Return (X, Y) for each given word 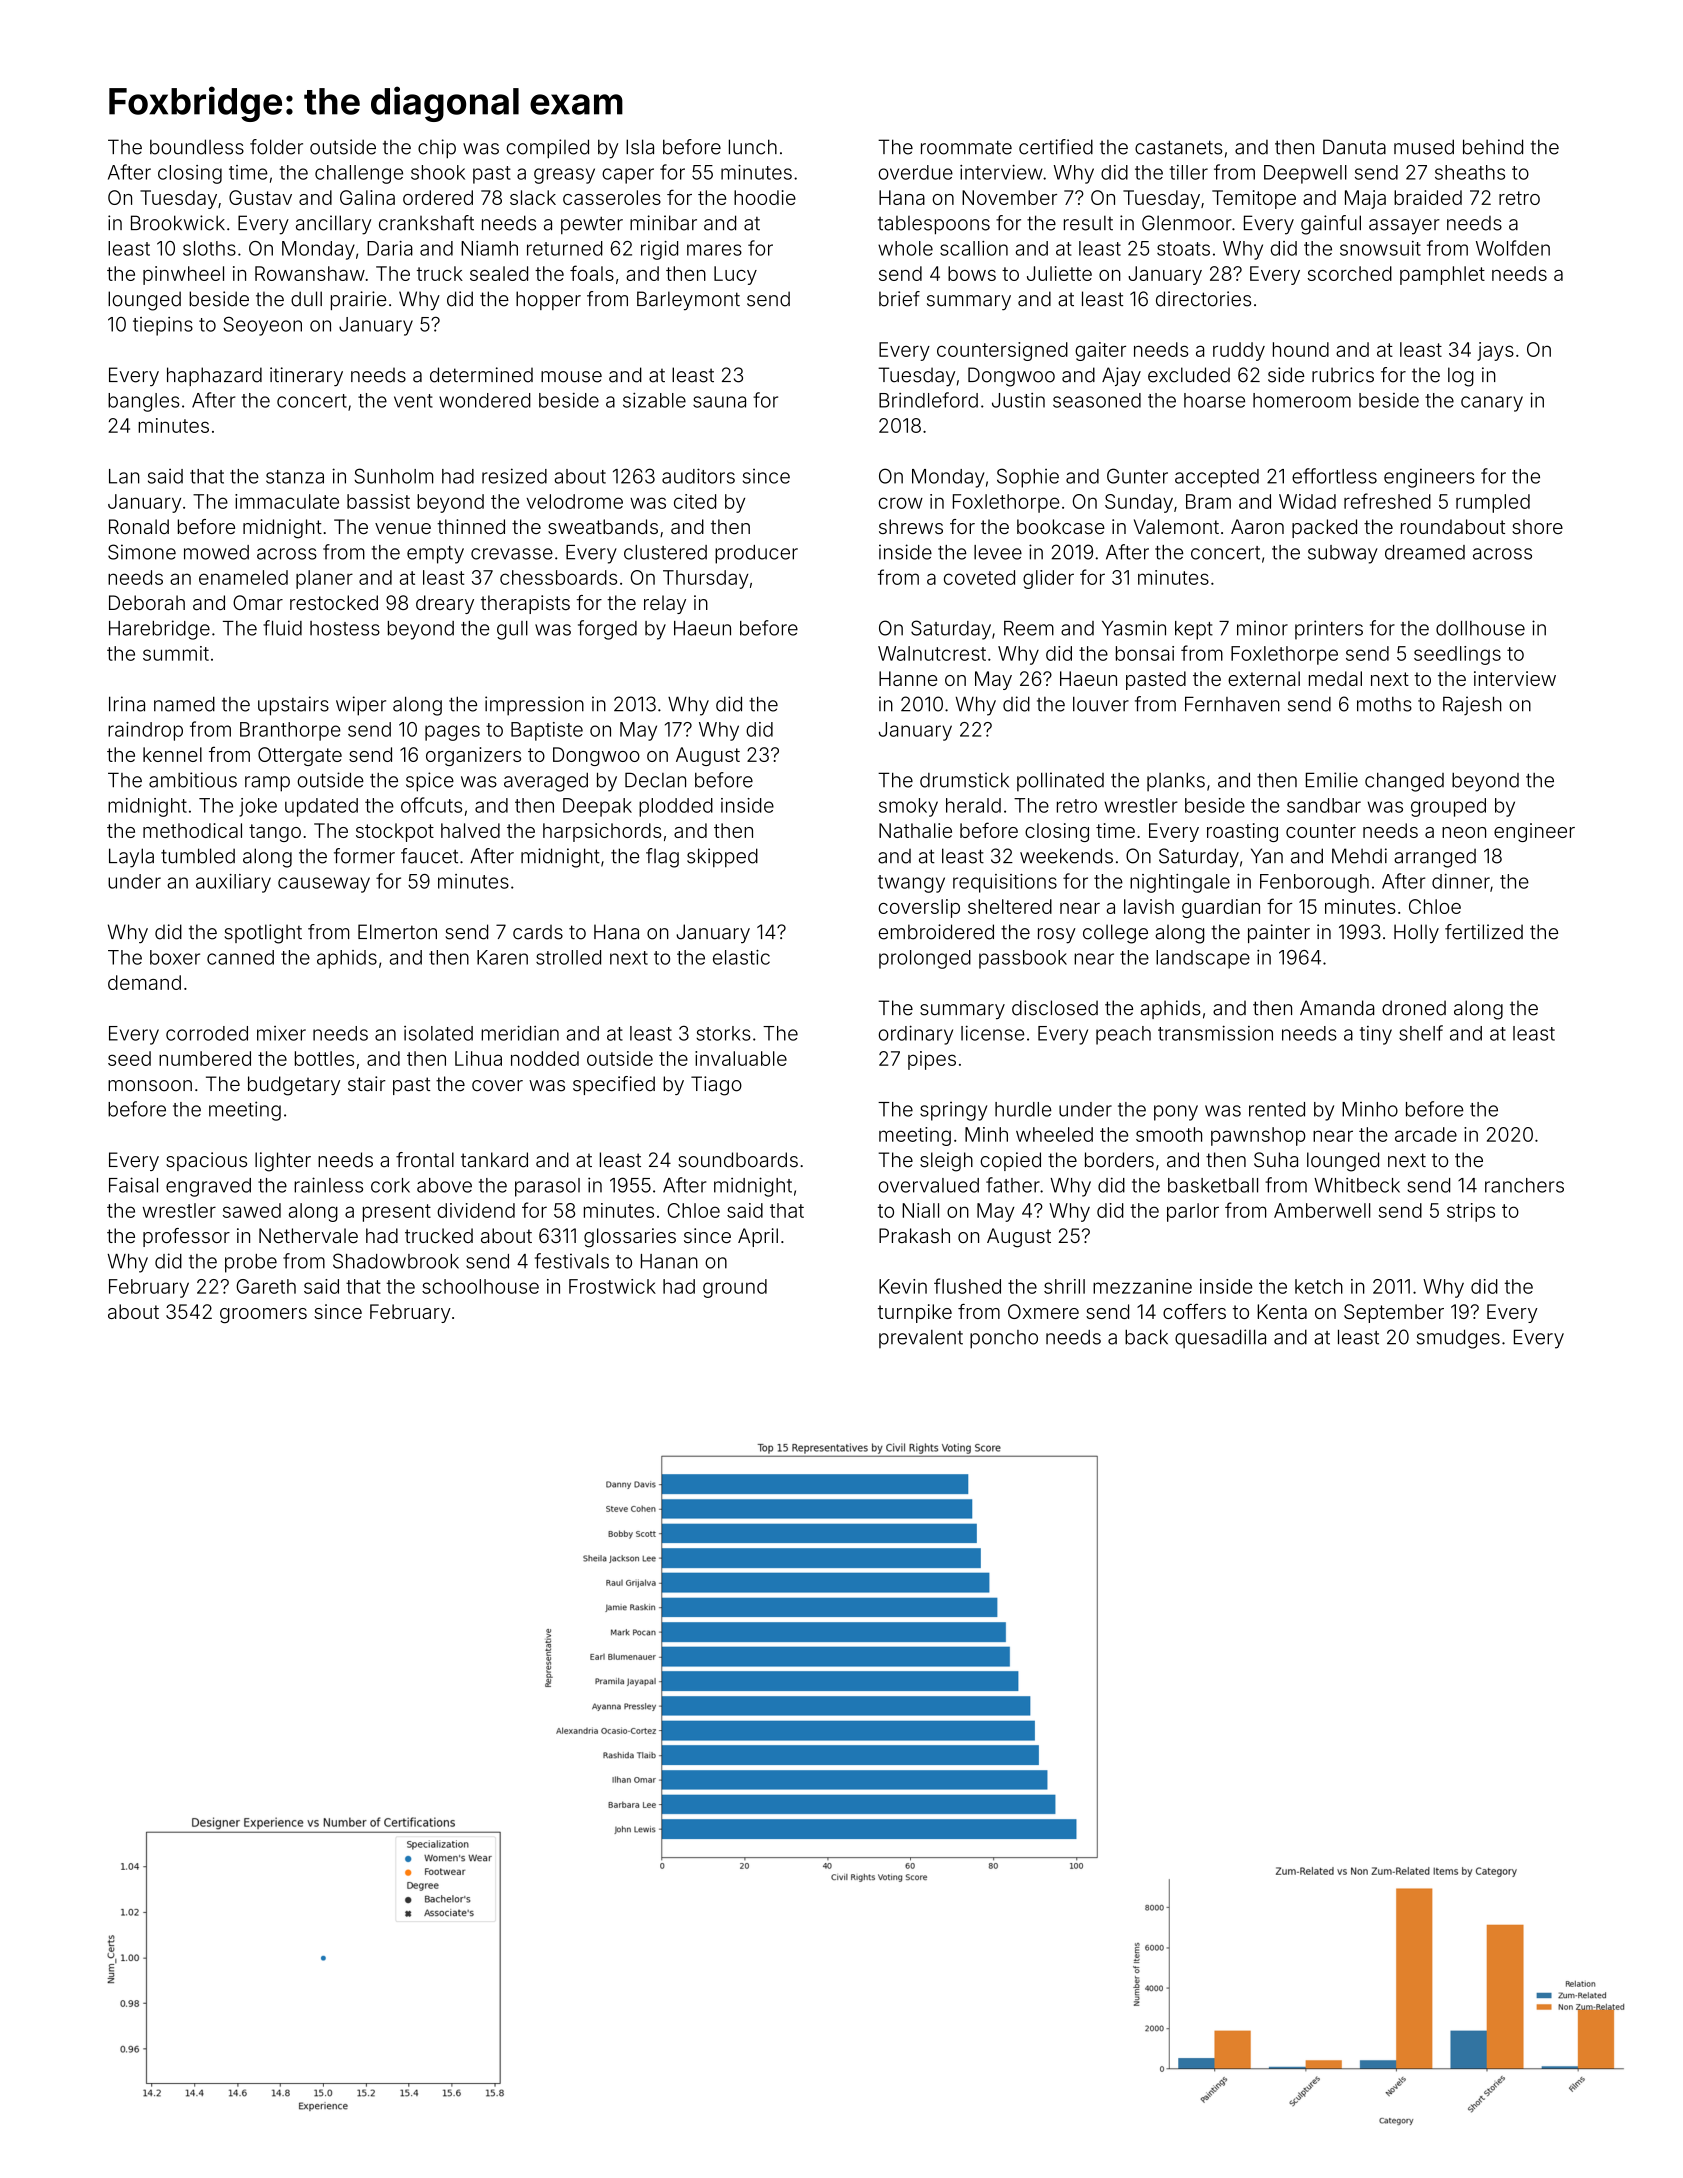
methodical (192, 830)
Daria (390, 248)
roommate (966, 147)
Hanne (908, 678)
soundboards (738, 1160)
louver (1101, 704)
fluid (282, 628)
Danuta (1354, 147)
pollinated (1060, 781)
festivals (572, 1261)
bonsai (1145, 653)
